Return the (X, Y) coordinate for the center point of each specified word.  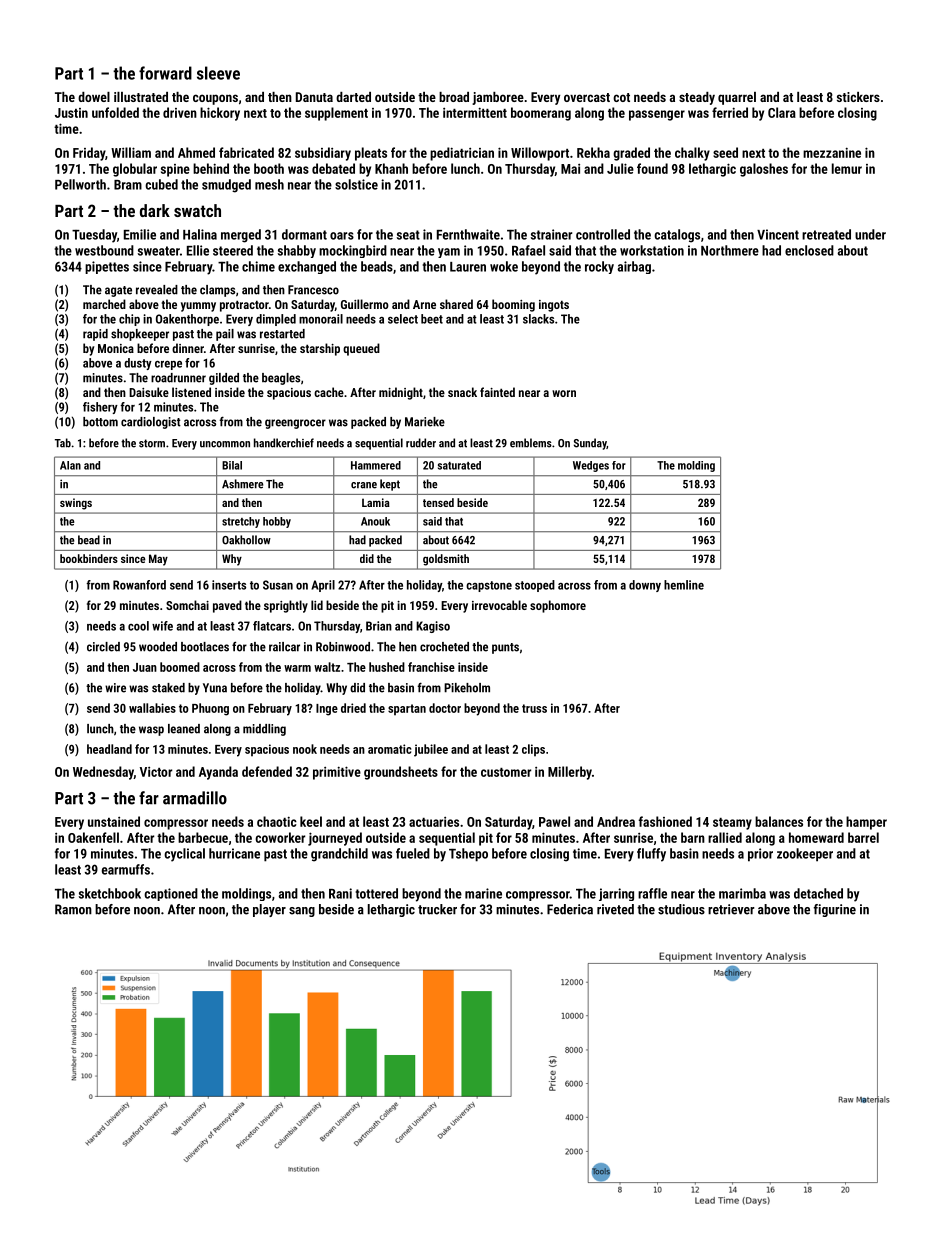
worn (564, 393)
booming (513, 305)
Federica (570, 909)
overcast (587, 97)
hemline (684, 585)
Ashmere (242, 484)
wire (115, 688)
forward (165, 73)
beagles (281, 379)
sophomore (558, 606)
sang (302, 912)
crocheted (444, 647)
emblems (531, 443)
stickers (858, 97)
